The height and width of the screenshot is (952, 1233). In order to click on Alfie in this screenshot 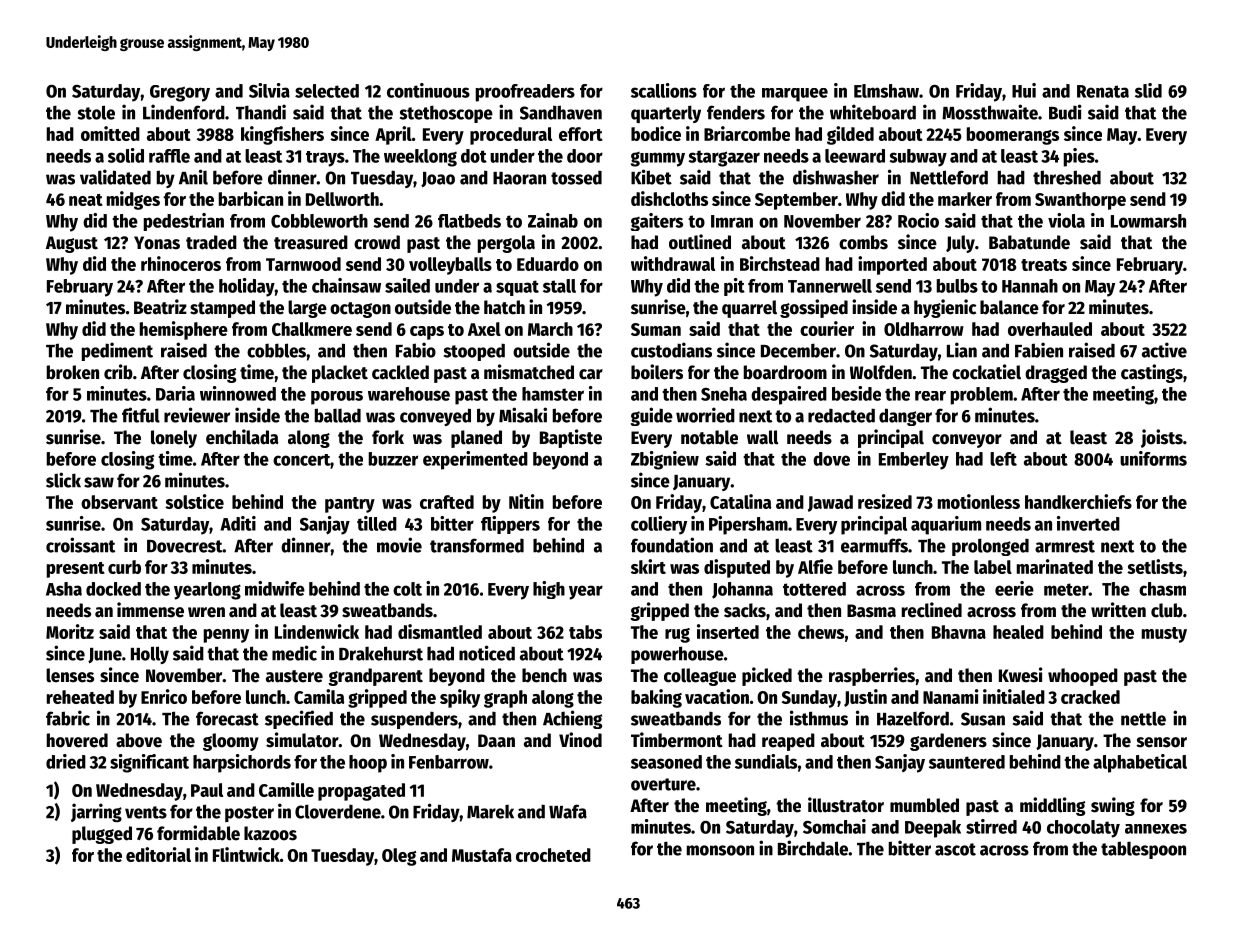, I will do `click(815, 566)`.
